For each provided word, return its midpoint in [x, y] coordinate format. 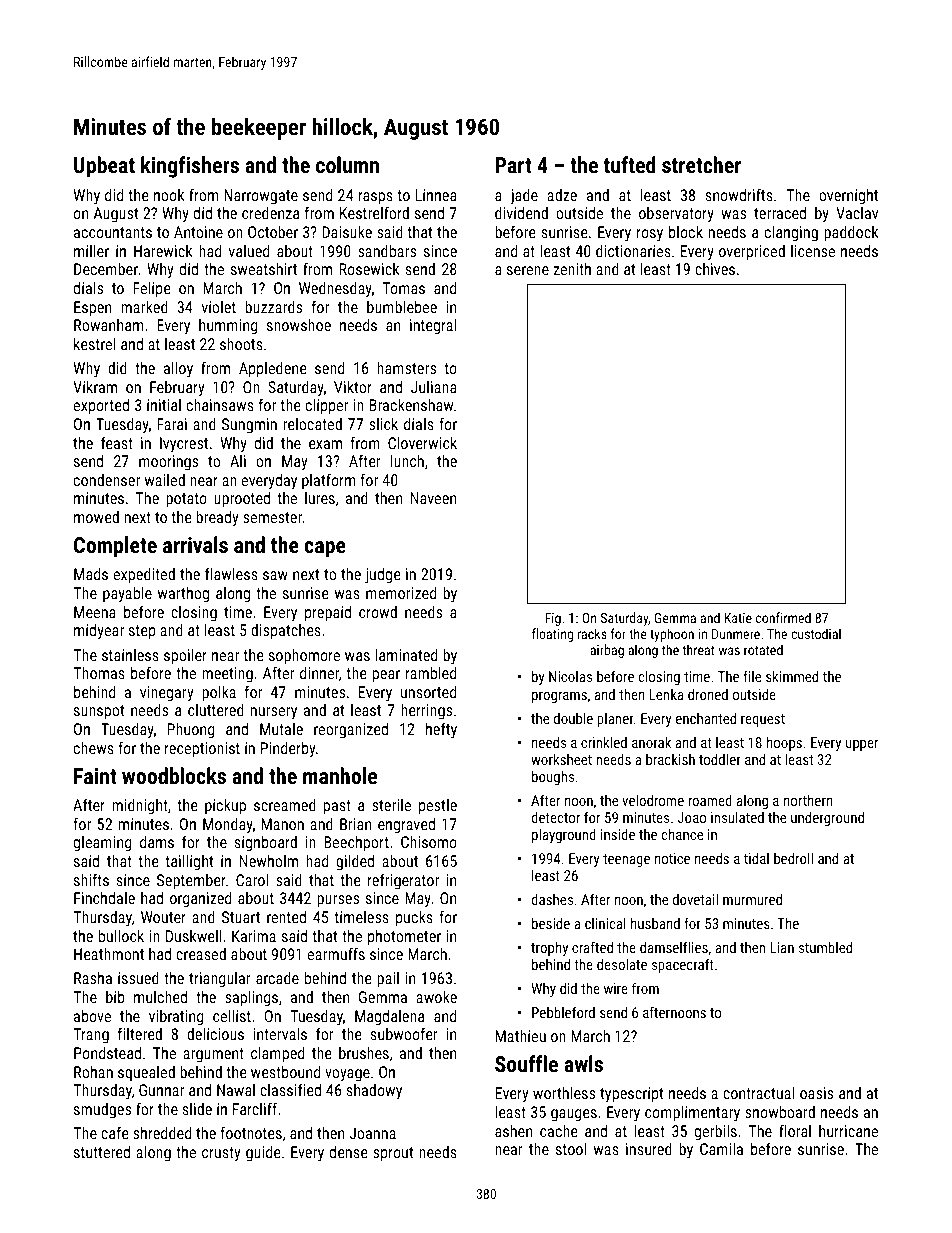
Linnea [436, 195]
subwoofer [404, 1033]
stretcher [701, 164]
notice [672, 858]
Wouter [163, 917]
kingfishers [190, 167]
